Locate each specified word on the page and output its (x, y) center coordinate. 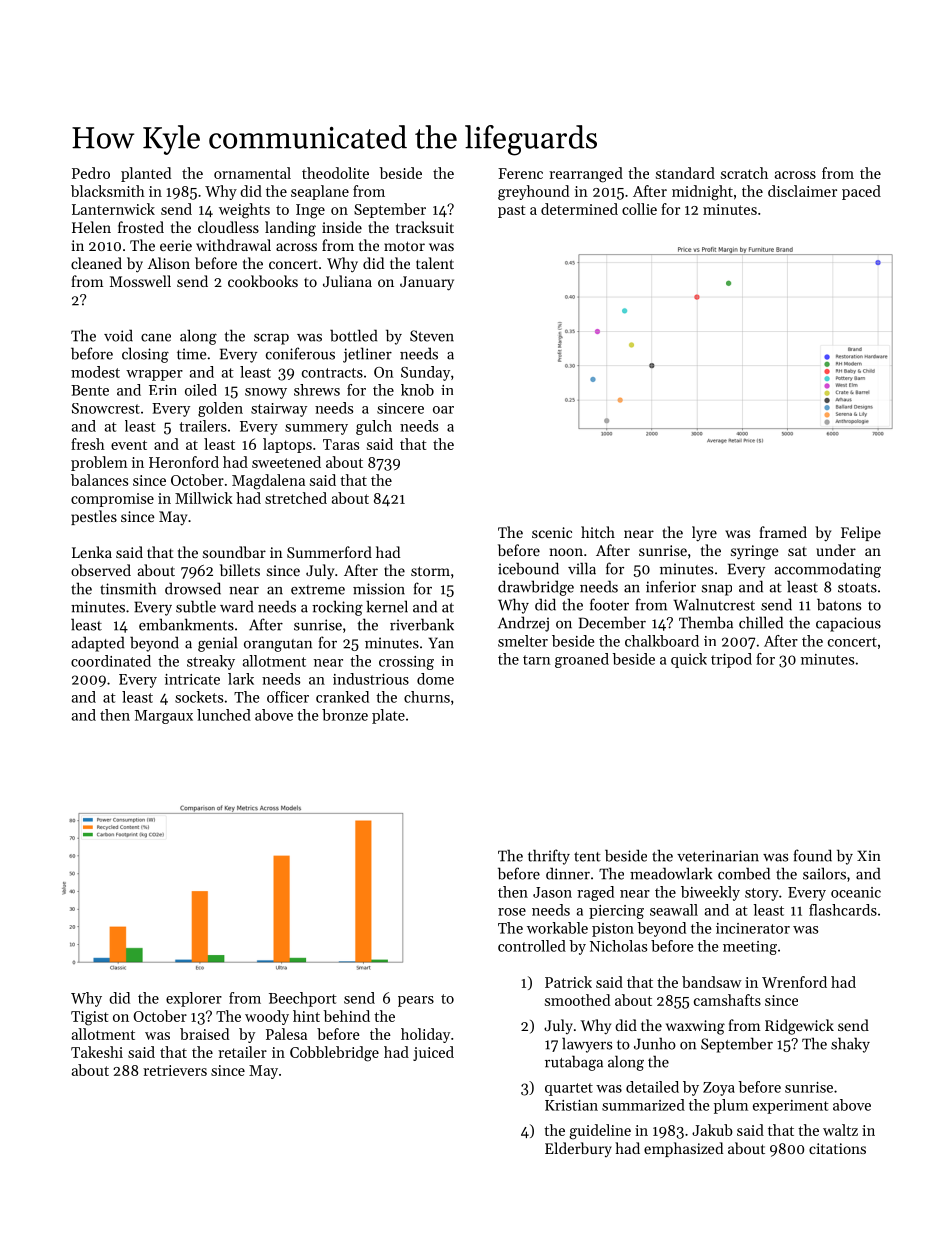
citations (837, 1148)
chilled (761, 622)
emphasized (683, 1149)
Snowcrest (106, 408)
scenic (552, 532)
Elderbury (578, 1149)
